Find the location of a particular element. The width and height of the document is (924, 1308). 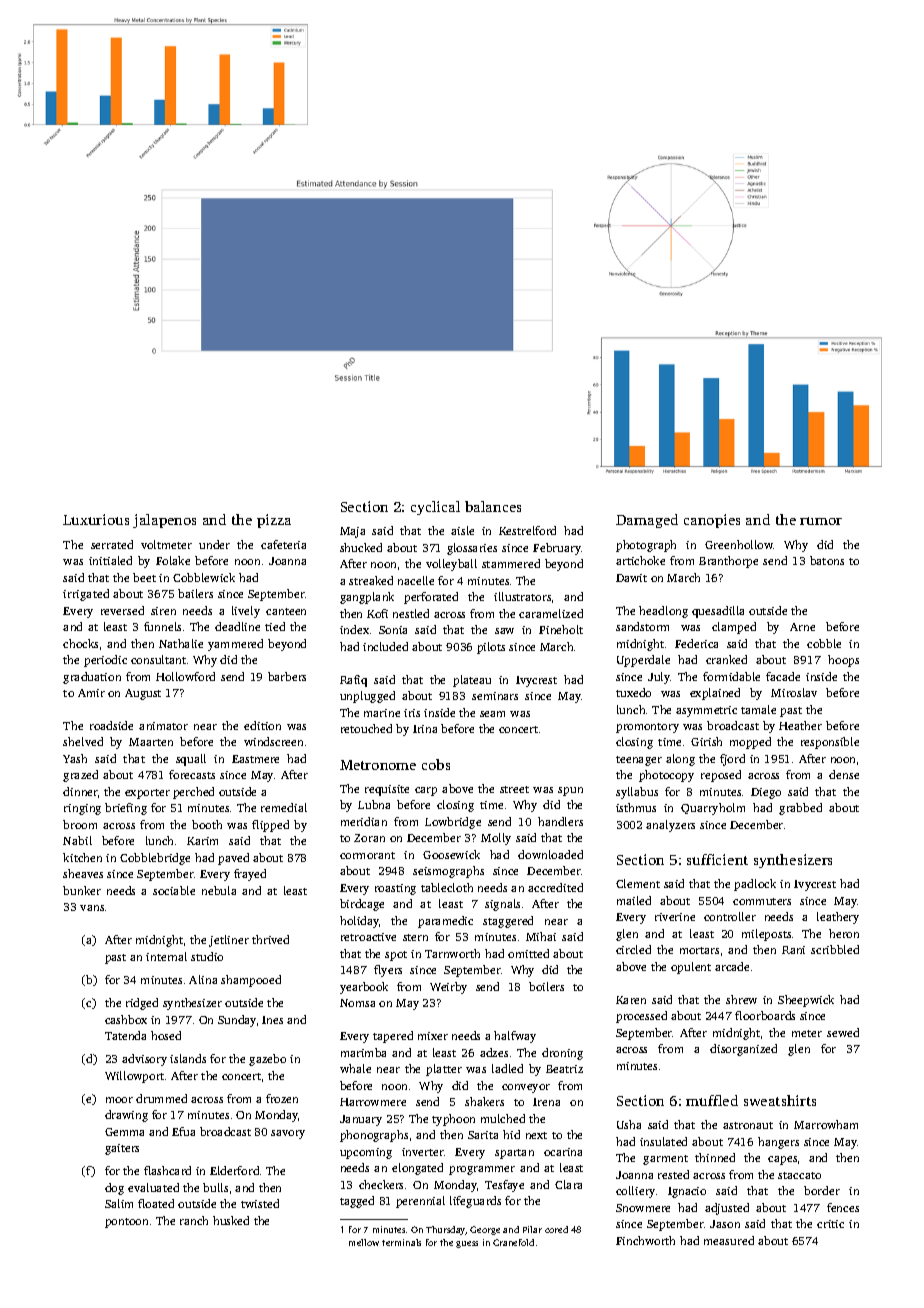

Elderford is located at coordinates (234, 1170).
